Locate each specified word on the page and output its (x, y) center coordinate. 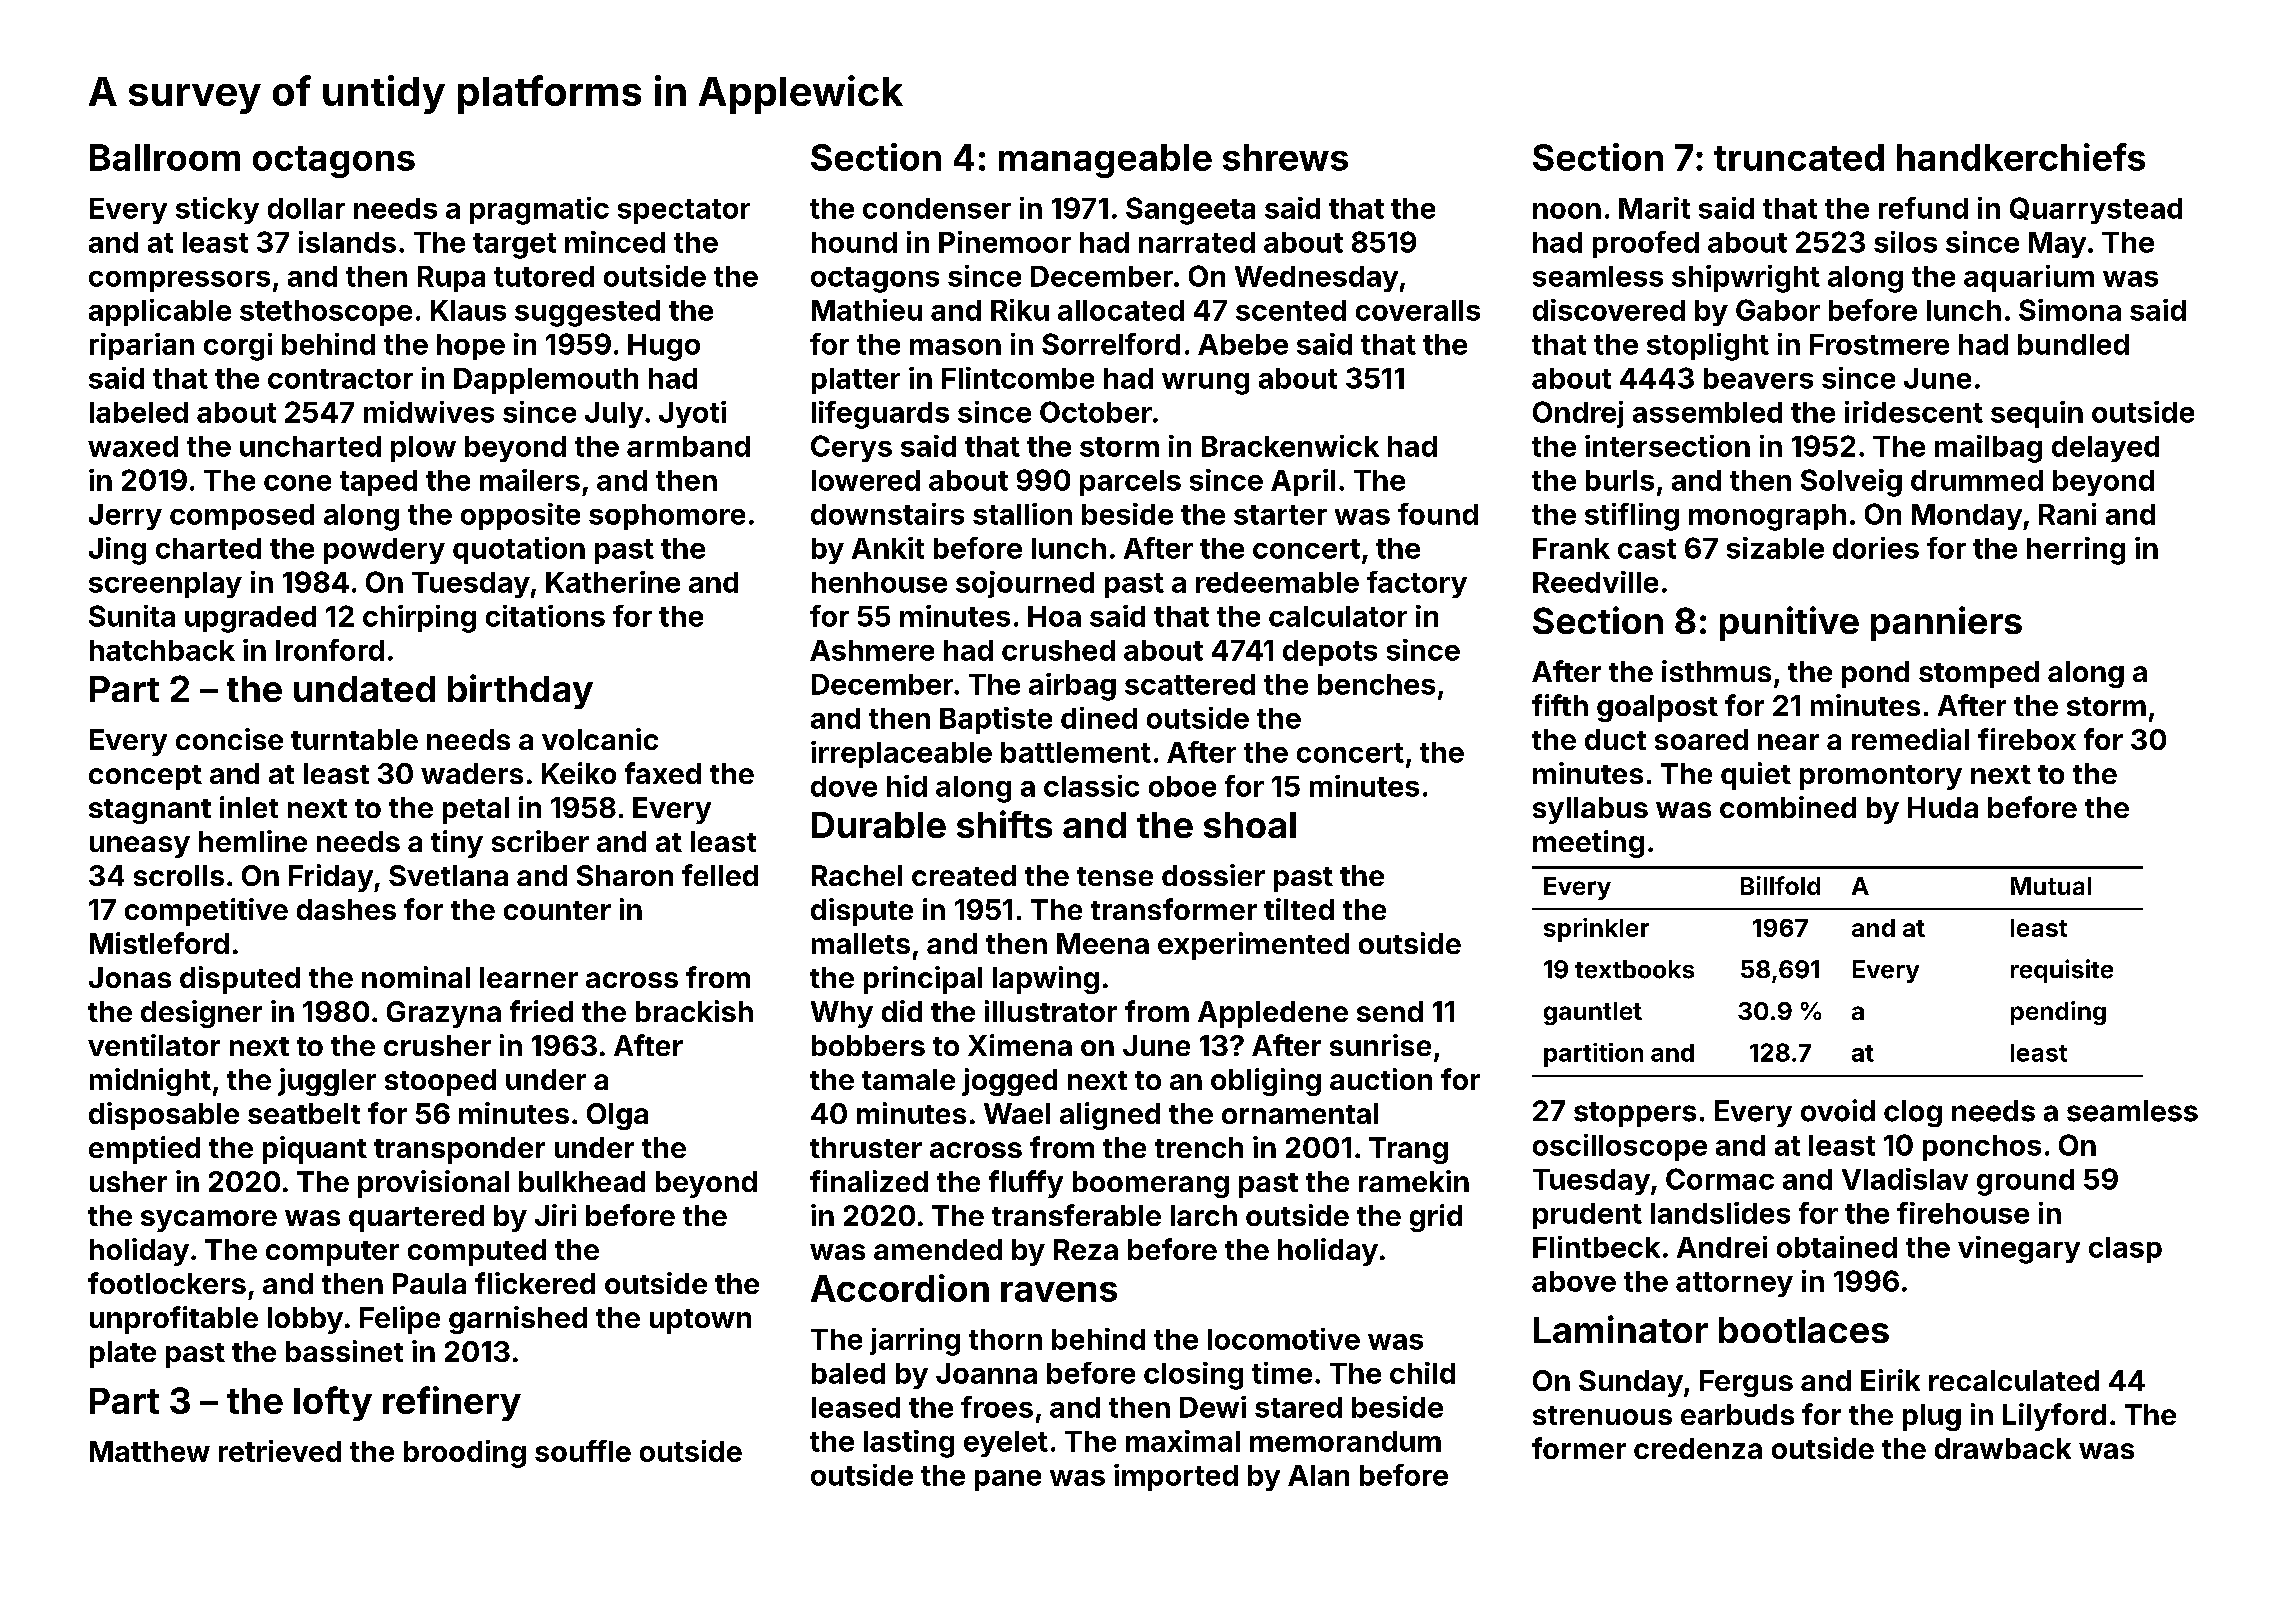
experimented (1253, 946)
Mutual (2051, 886)
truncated (1799, 157)
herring (2076, 551)
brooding (465, 1454)
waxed (133, 446)
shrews (1285, 157)
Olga (617, 1116)
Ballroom (165, 157)
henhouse (879, 582)
